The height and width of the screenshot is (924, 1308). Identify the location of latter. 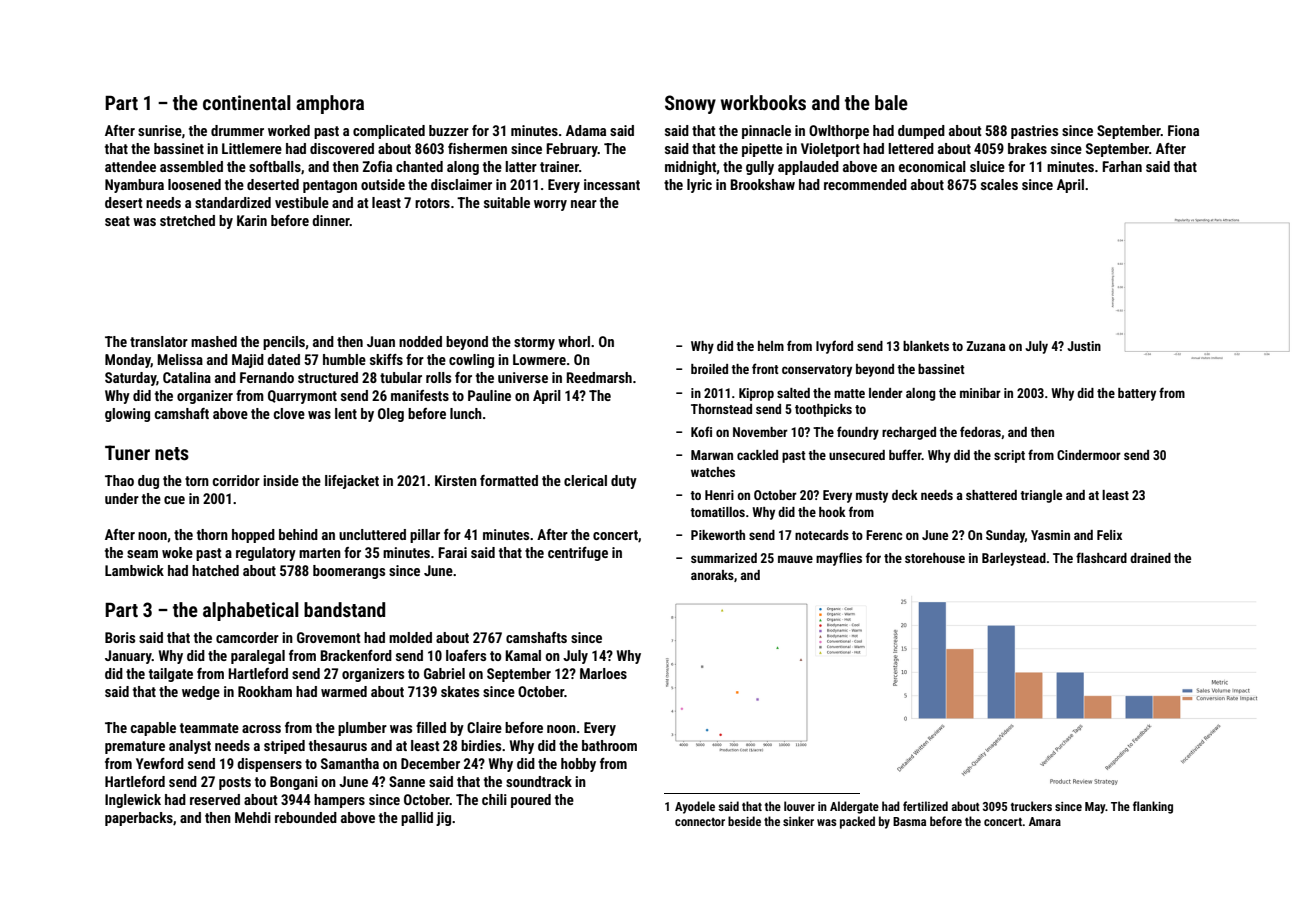
(521, 166).
